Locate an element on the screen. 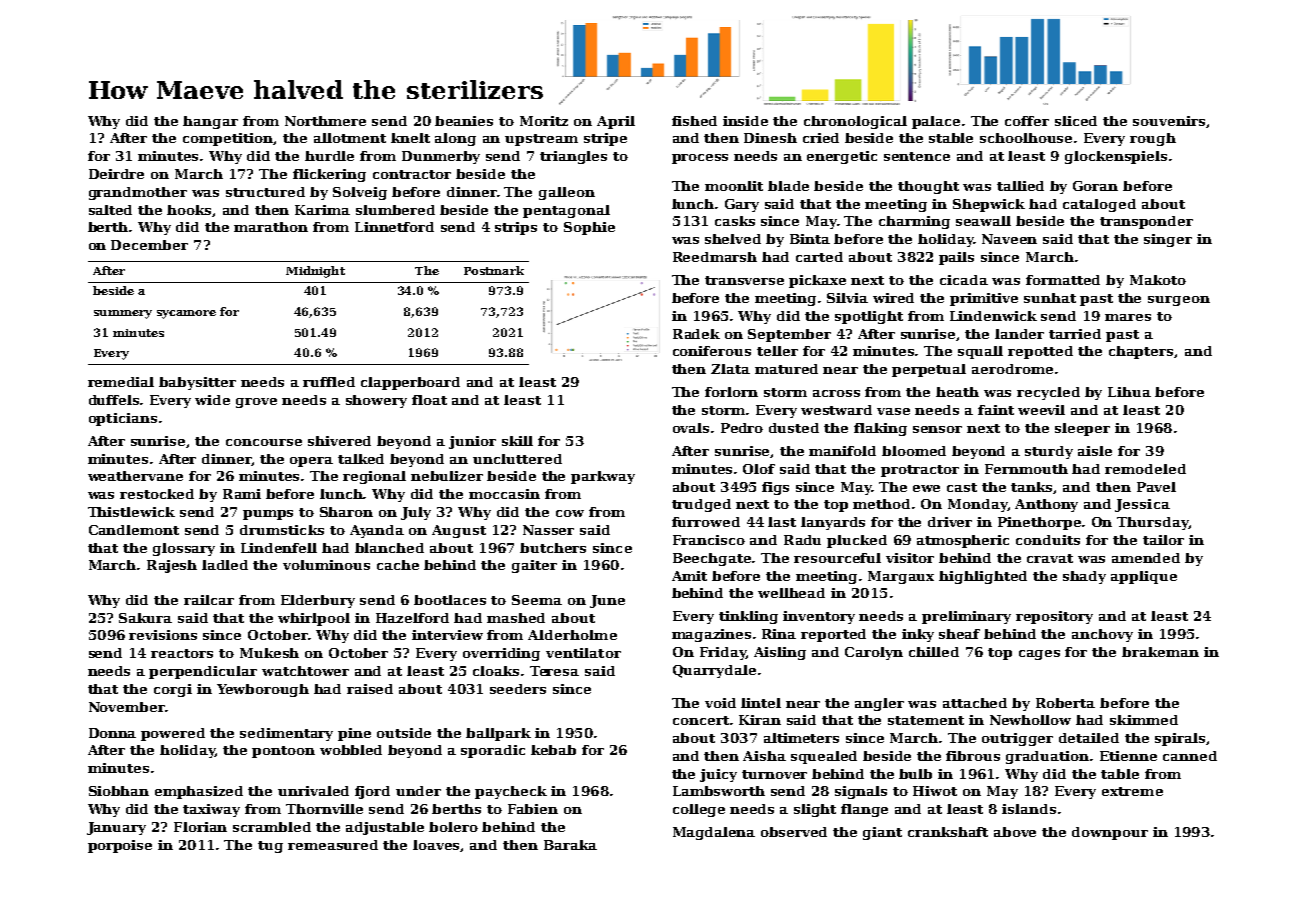  opticians is located at coordinates (123, 419).
